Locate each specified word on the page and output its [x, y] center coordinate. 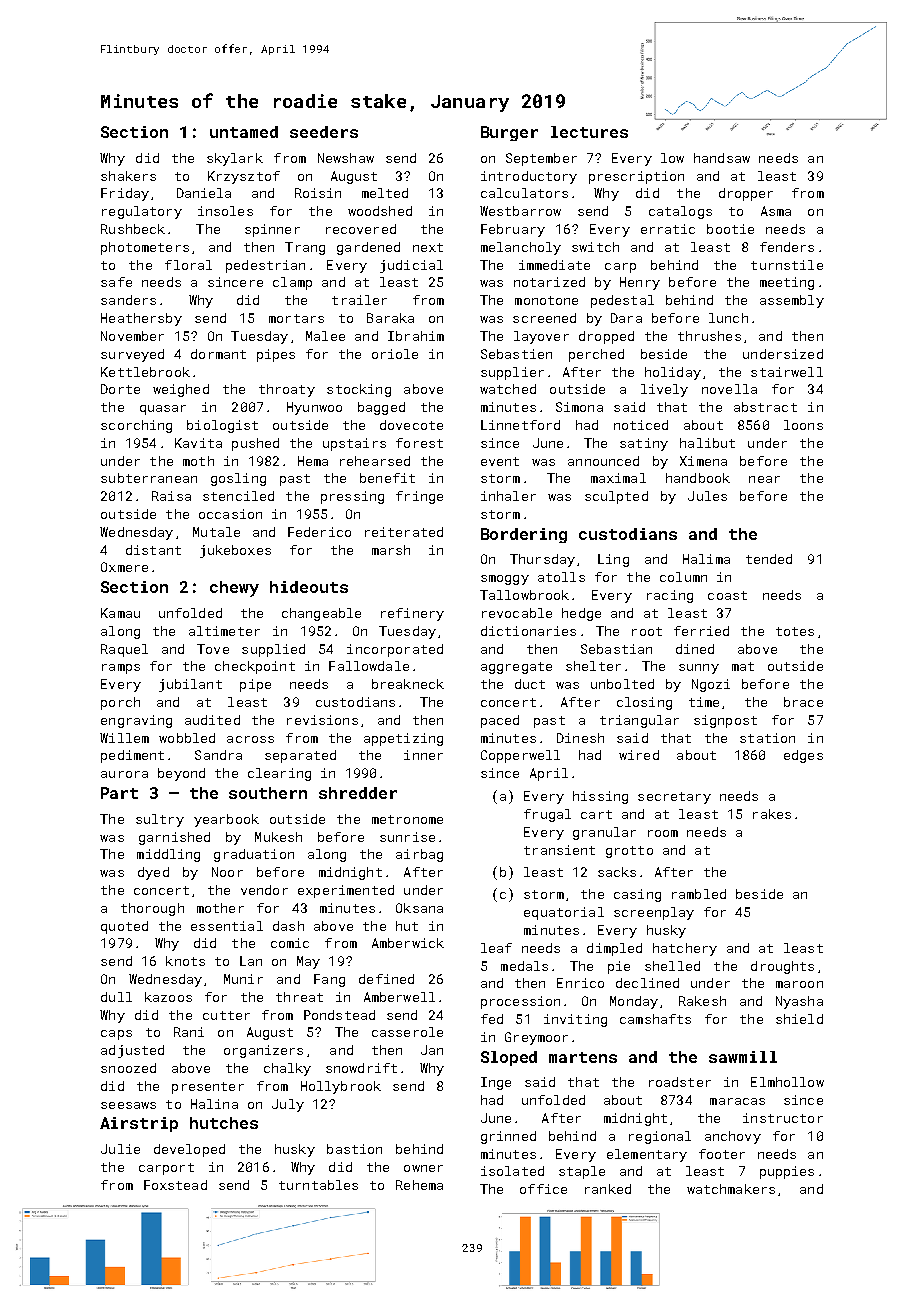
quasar [163, 410]
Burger [509, 133]
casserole [407, 1032]
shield [799, 1019]
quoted [124, 927]
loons [803, 425]
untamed [244, 132]
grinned [508, 1137]
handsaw [722, 158]
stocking [359, 390]
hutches [224, 1123]
